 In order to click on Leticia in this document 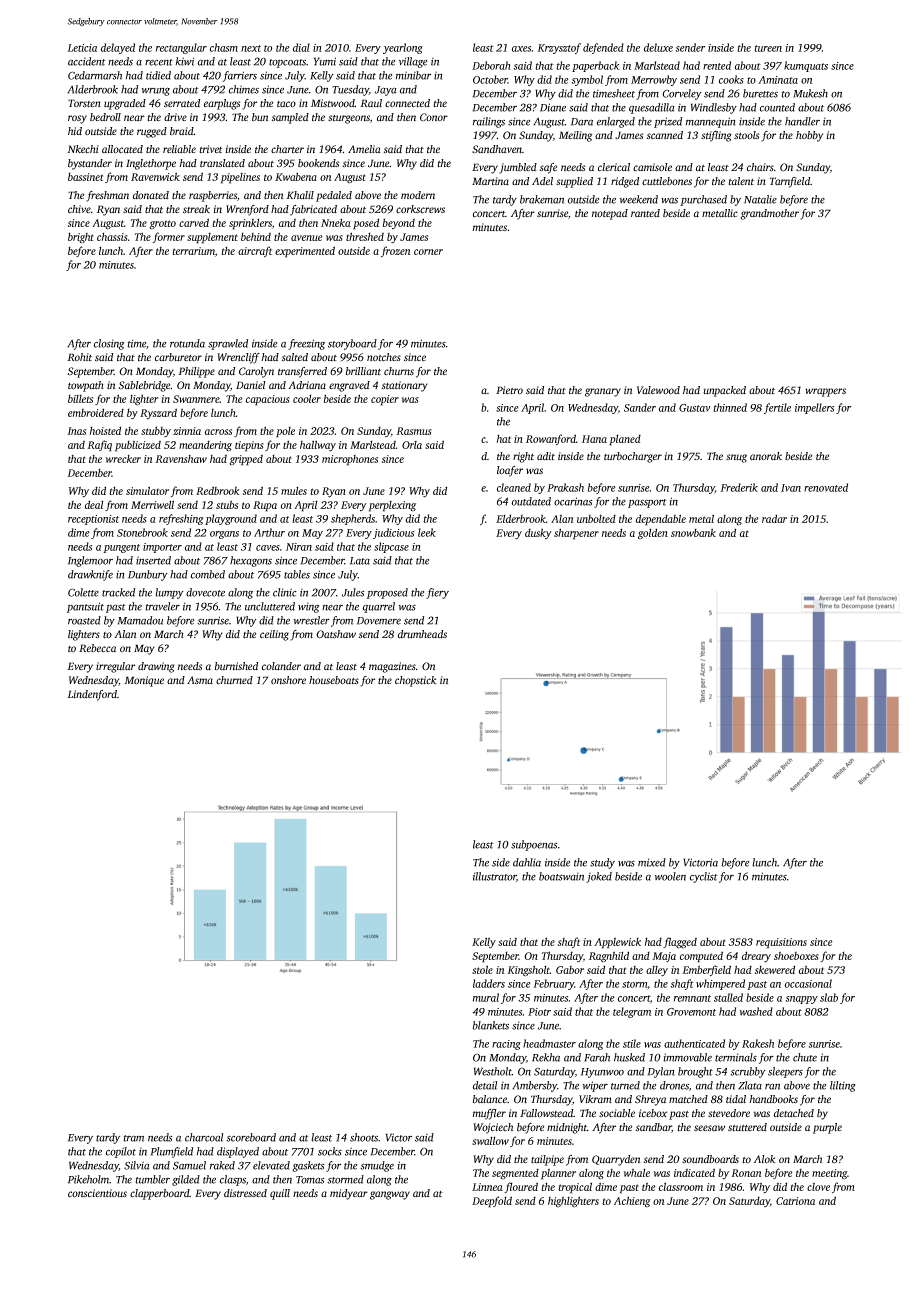, I will do `click(82, 48)`.
